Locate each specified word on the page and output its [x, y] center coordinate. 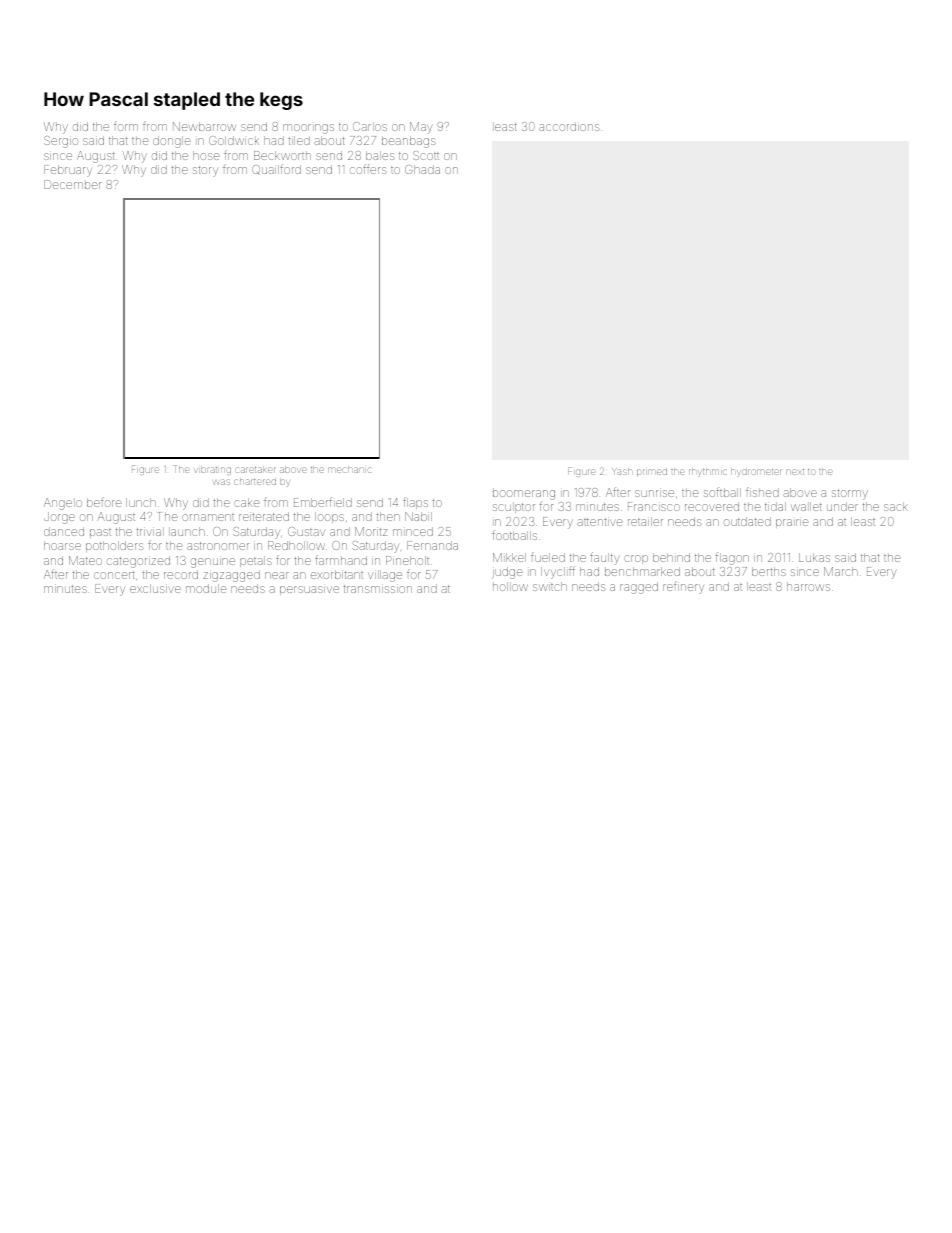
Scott [426, 155]
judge [507, 573]
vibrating [213, 471]
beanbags [409, 142]
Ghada [422, 169]
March [841, 571]
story [205, 171]
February [68, 171]
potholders [115, 546]
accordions [569, 126]
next [795, 472]
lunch [141, 502]
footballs [514, 535]
